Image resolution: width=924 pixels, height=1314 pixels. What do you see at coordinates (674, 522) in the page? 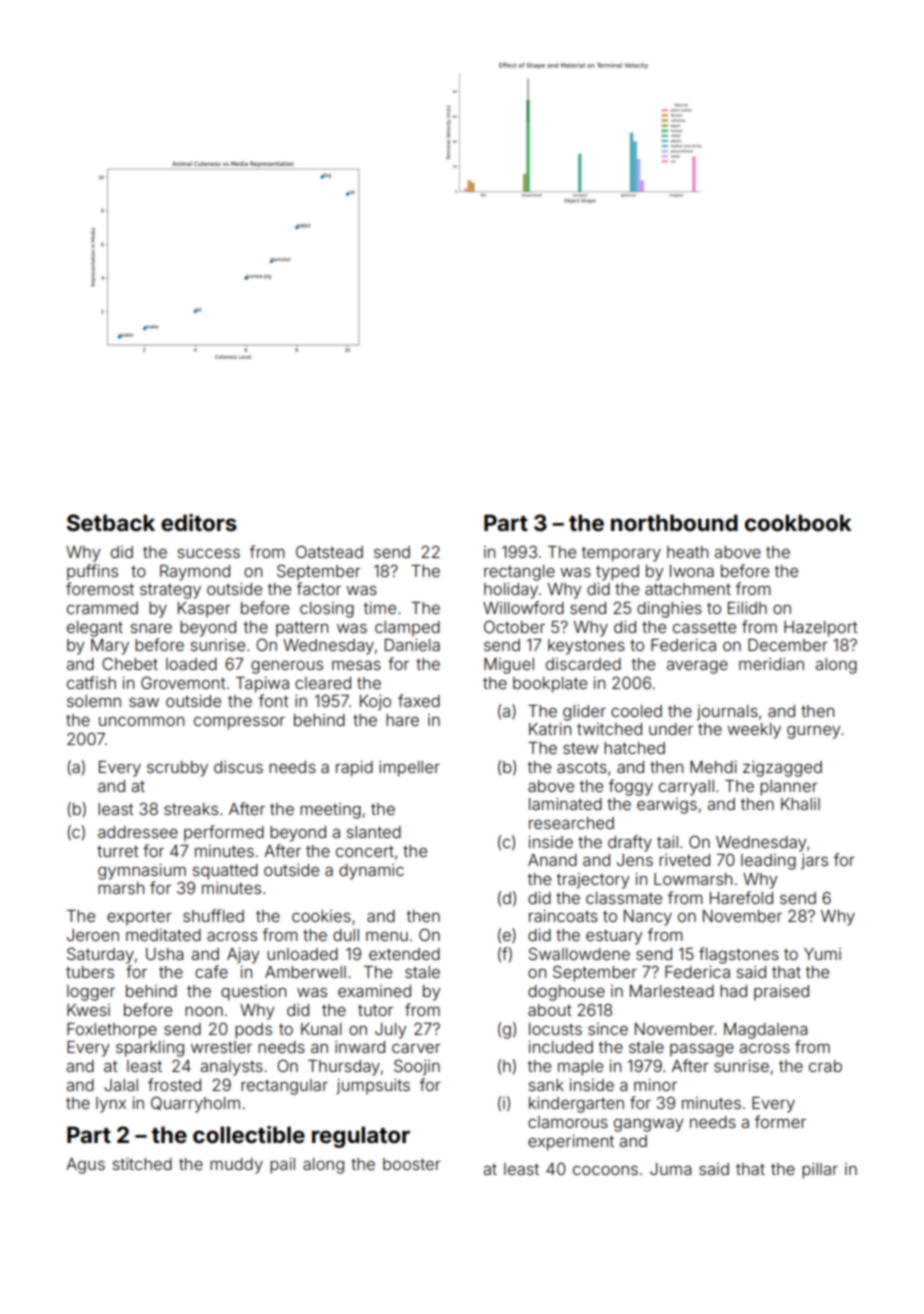
I see `northbound` at bounding box center [674, 522].
